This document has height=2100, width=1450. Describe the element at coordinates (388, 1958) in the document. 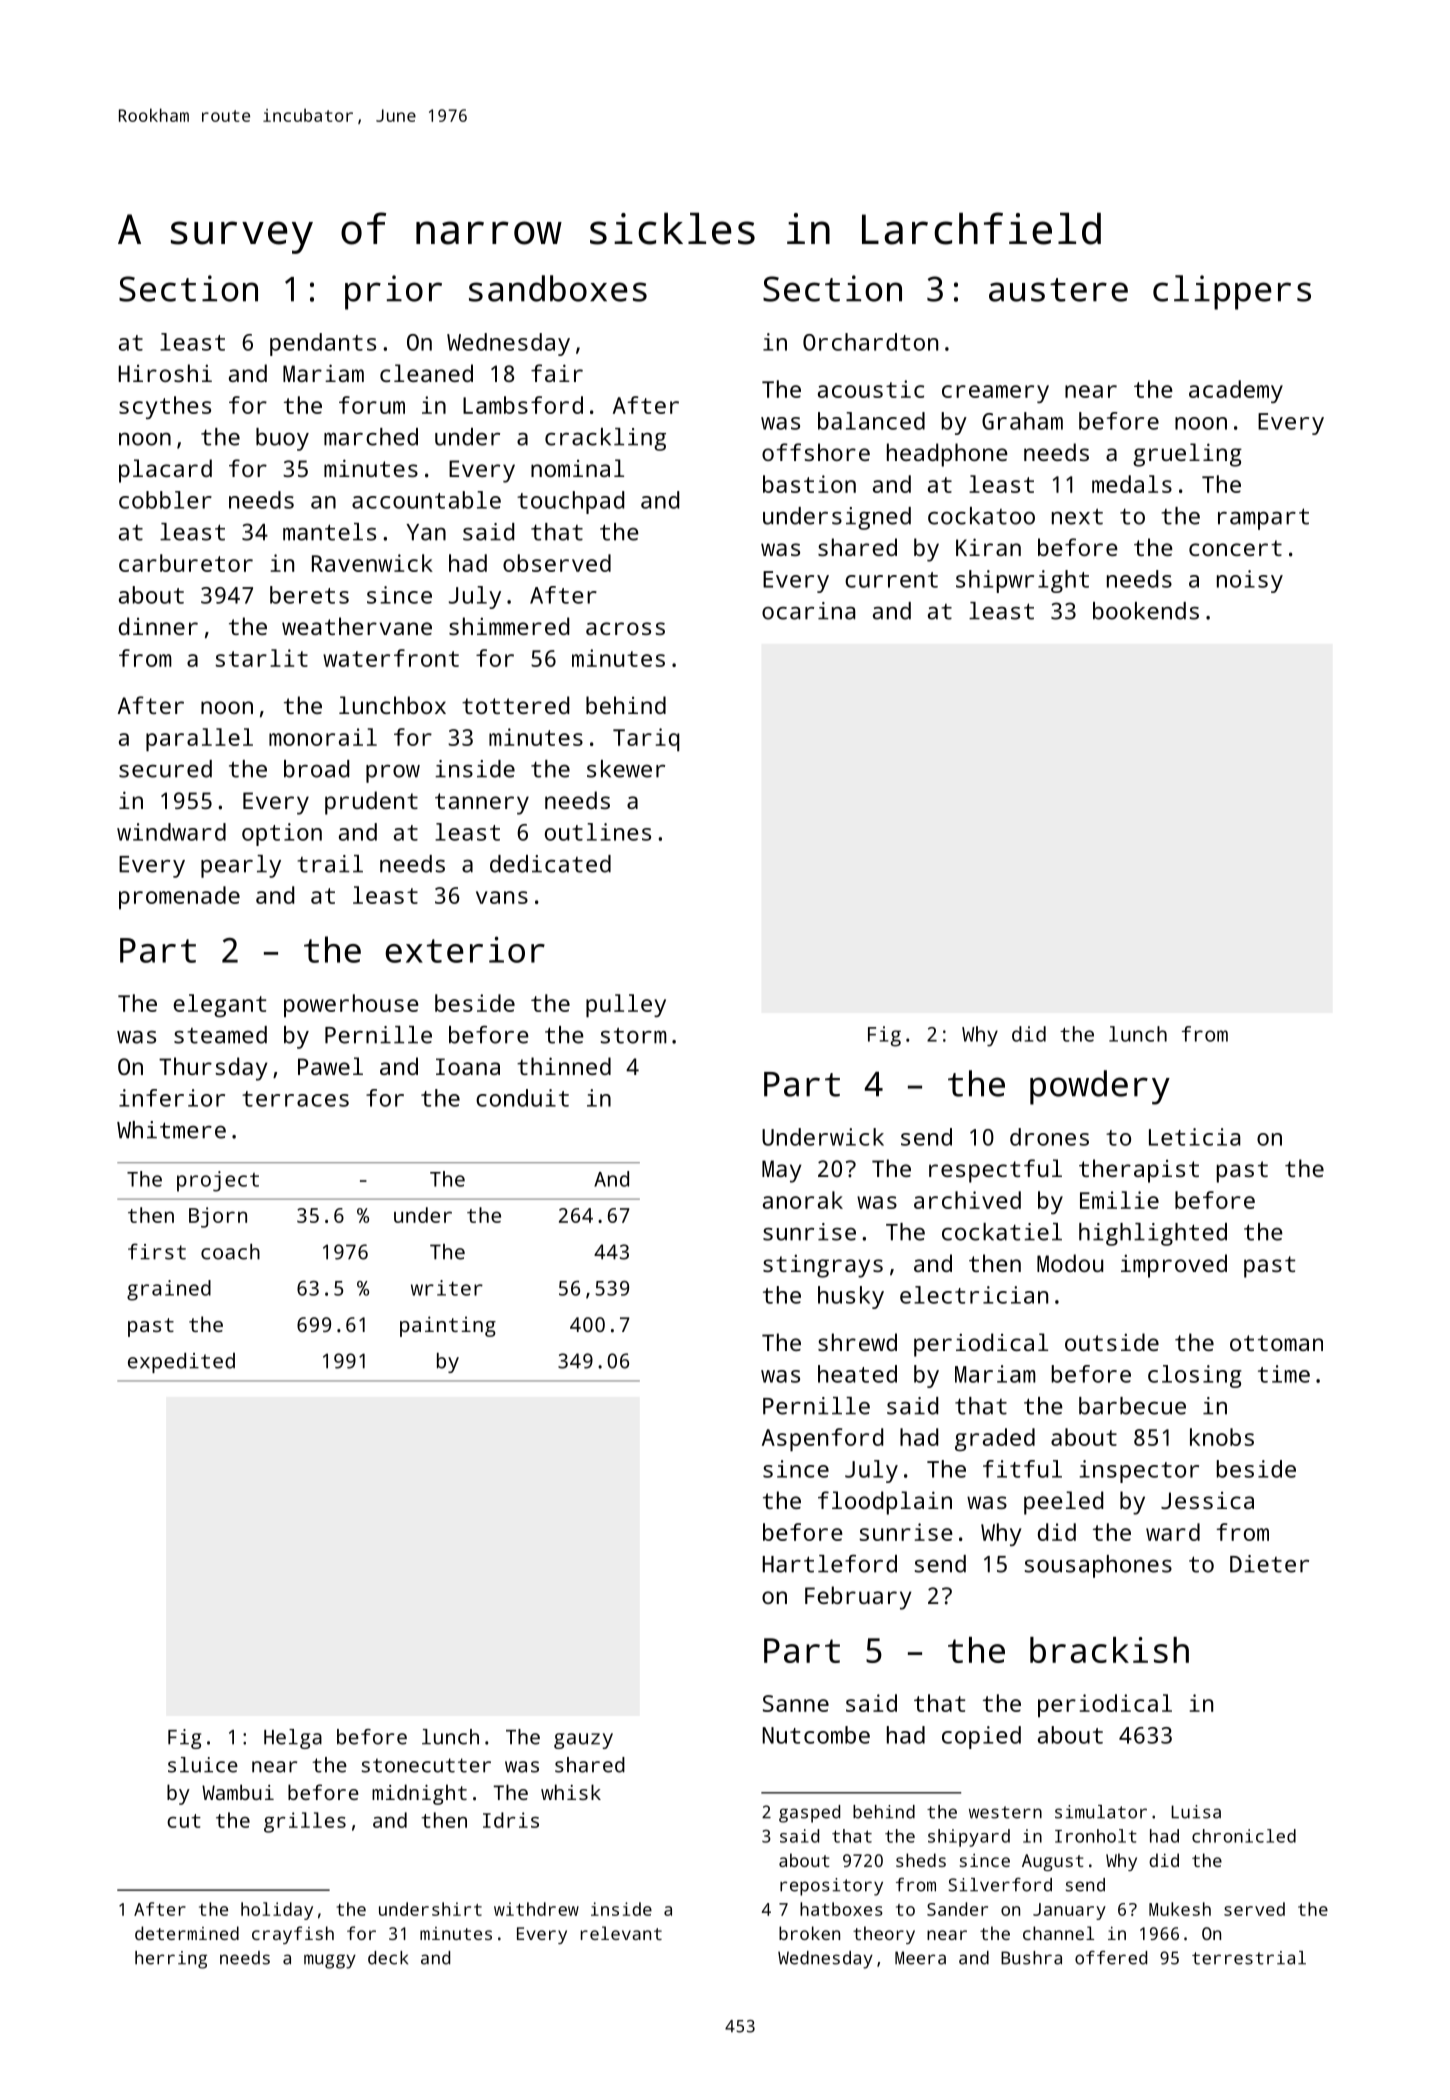

I see `deck` at that location.
